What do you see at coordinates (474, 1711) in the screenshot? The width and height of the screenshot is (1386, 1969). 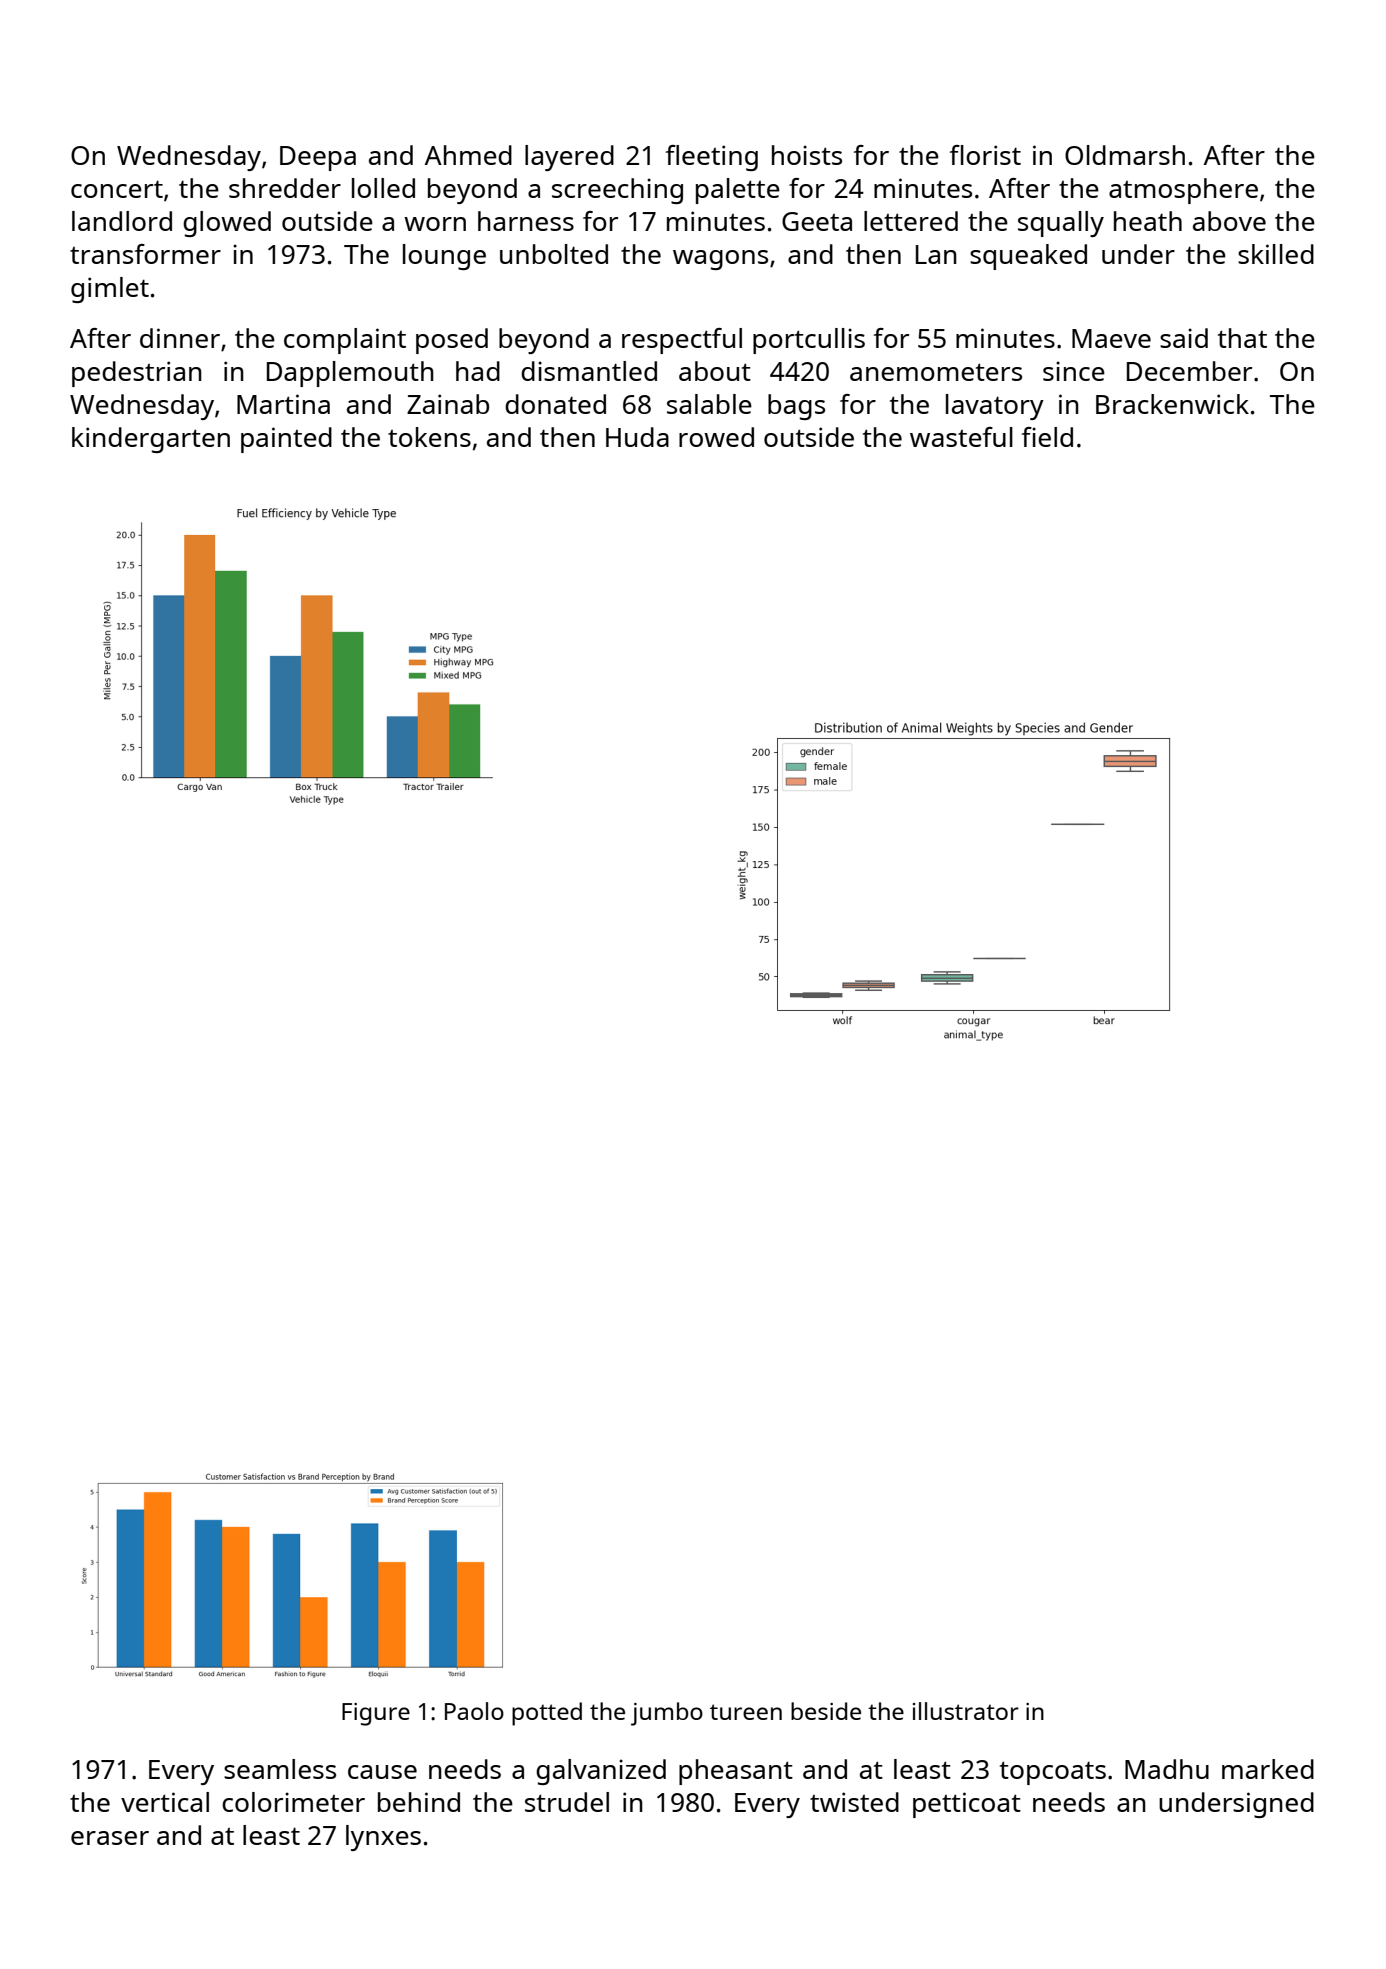 I see `Paolo` at bounding box center [474, 1711].
